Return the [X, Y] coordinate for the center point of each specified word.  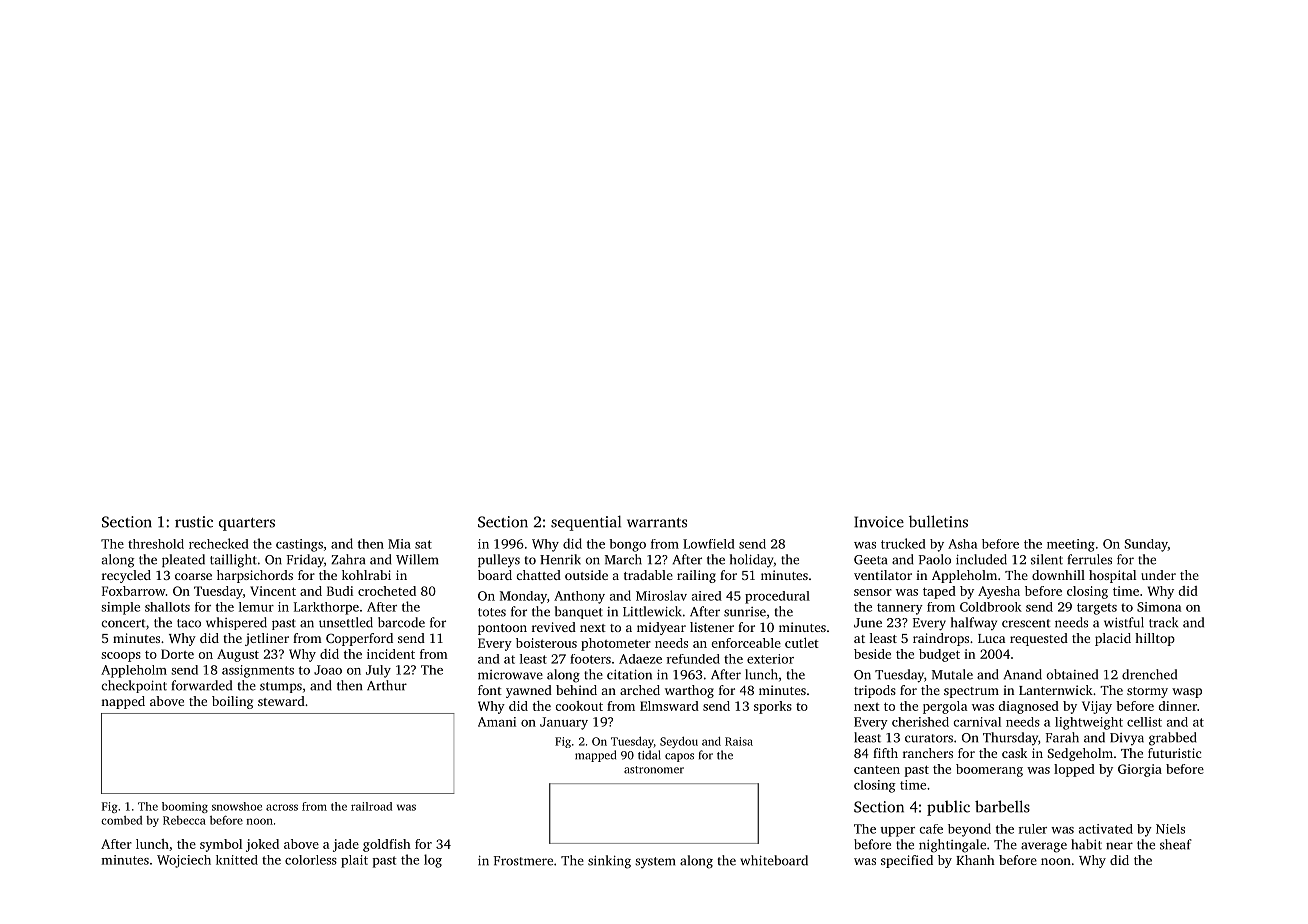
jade [346, 845]
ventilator [883, 575]
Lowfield [709, 544]
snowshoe [237, 806]
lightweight [1089, 723]
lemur [256, 607]
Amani [497, 722]
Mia [399, 544]
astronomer [654, 770]
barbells [1002, 806]
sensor [873, 592]
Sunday [1146, 545]
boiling [232, 702]
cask [1014, 753]
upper [897, 832]
